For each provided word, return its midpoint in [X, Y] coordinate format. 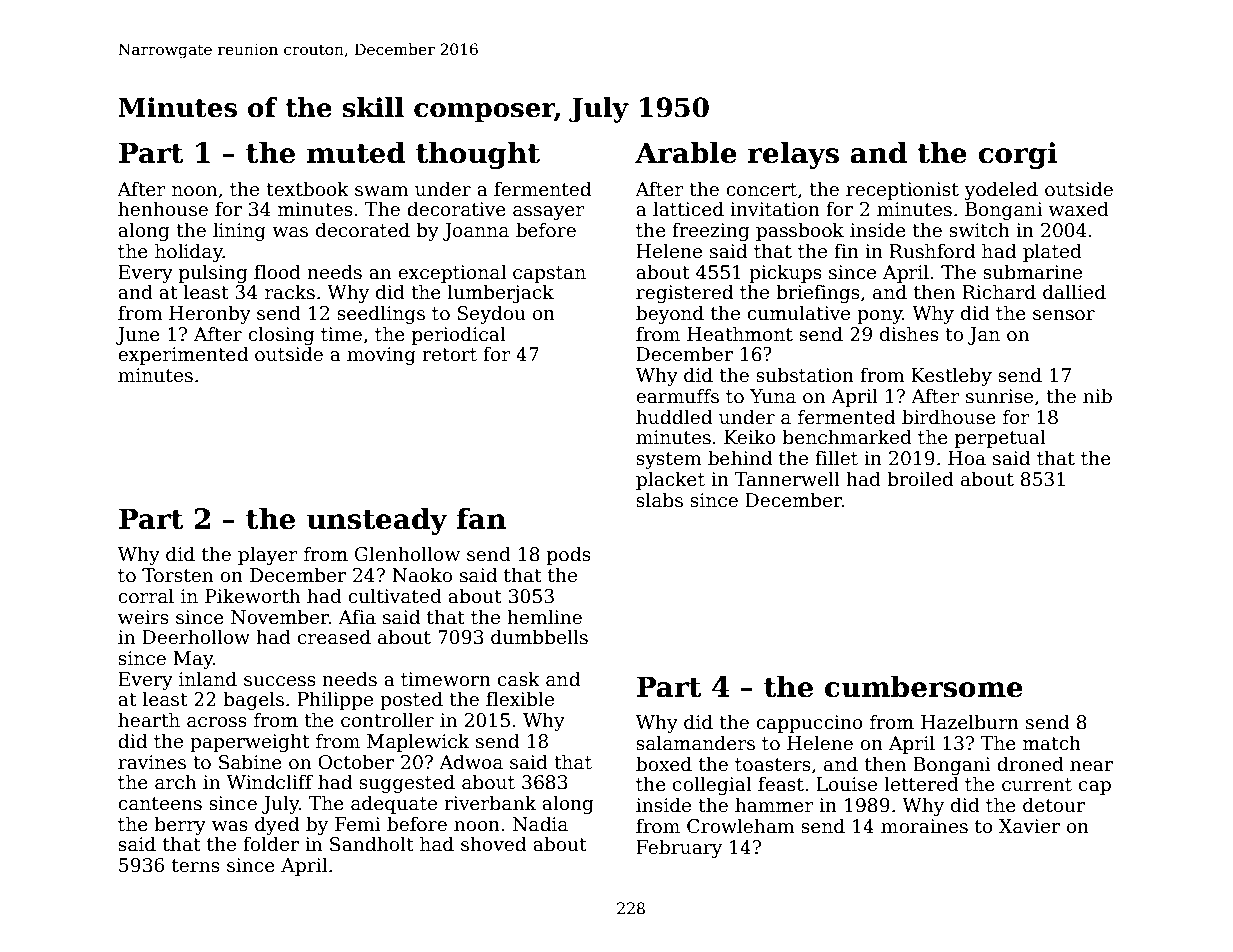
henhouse [163, 209]
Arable [686, 152]
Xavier [1029, 826]
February [679, 848]
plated [1052, 252]
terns [196, 866]
